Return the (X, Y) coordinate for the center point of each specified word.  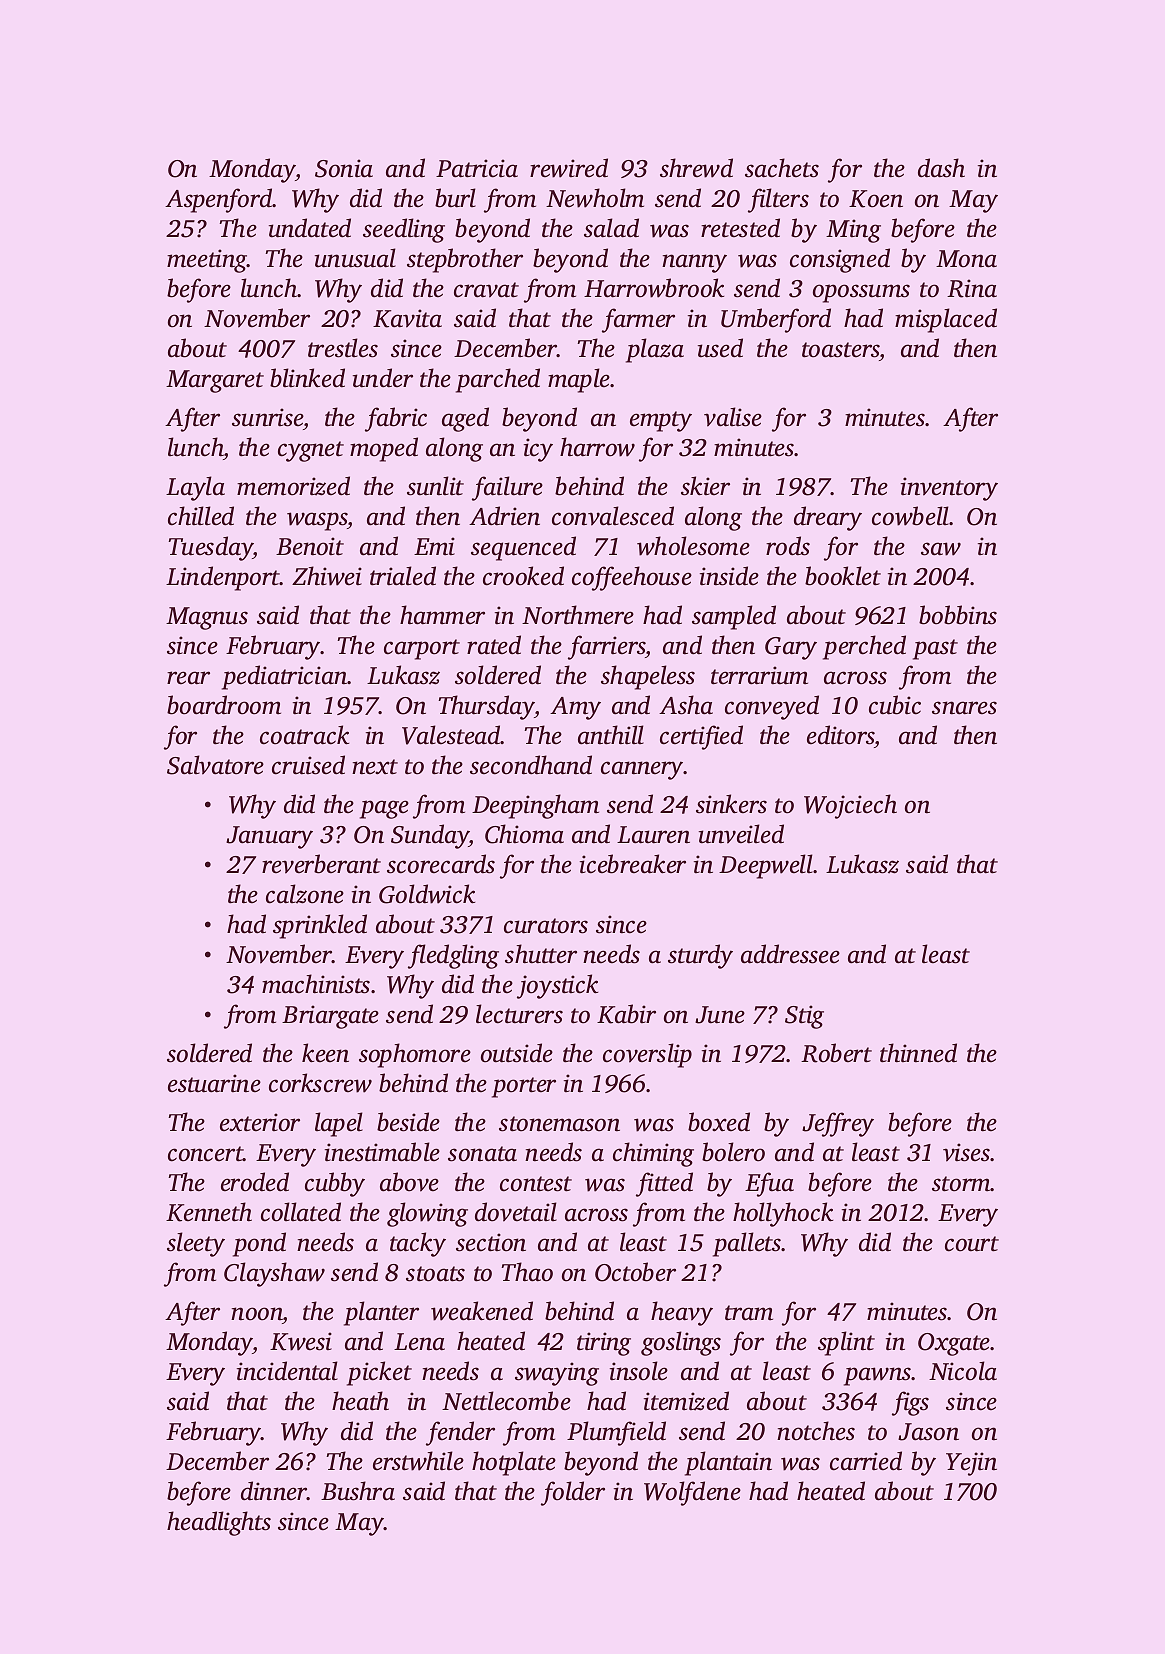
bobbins (958, 615)
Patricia (477, 168)
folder (573, 1493)
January (269, 837)
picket (379, 1373)
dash (941, 168)
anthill (611, 735)
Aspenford (219, 200)
